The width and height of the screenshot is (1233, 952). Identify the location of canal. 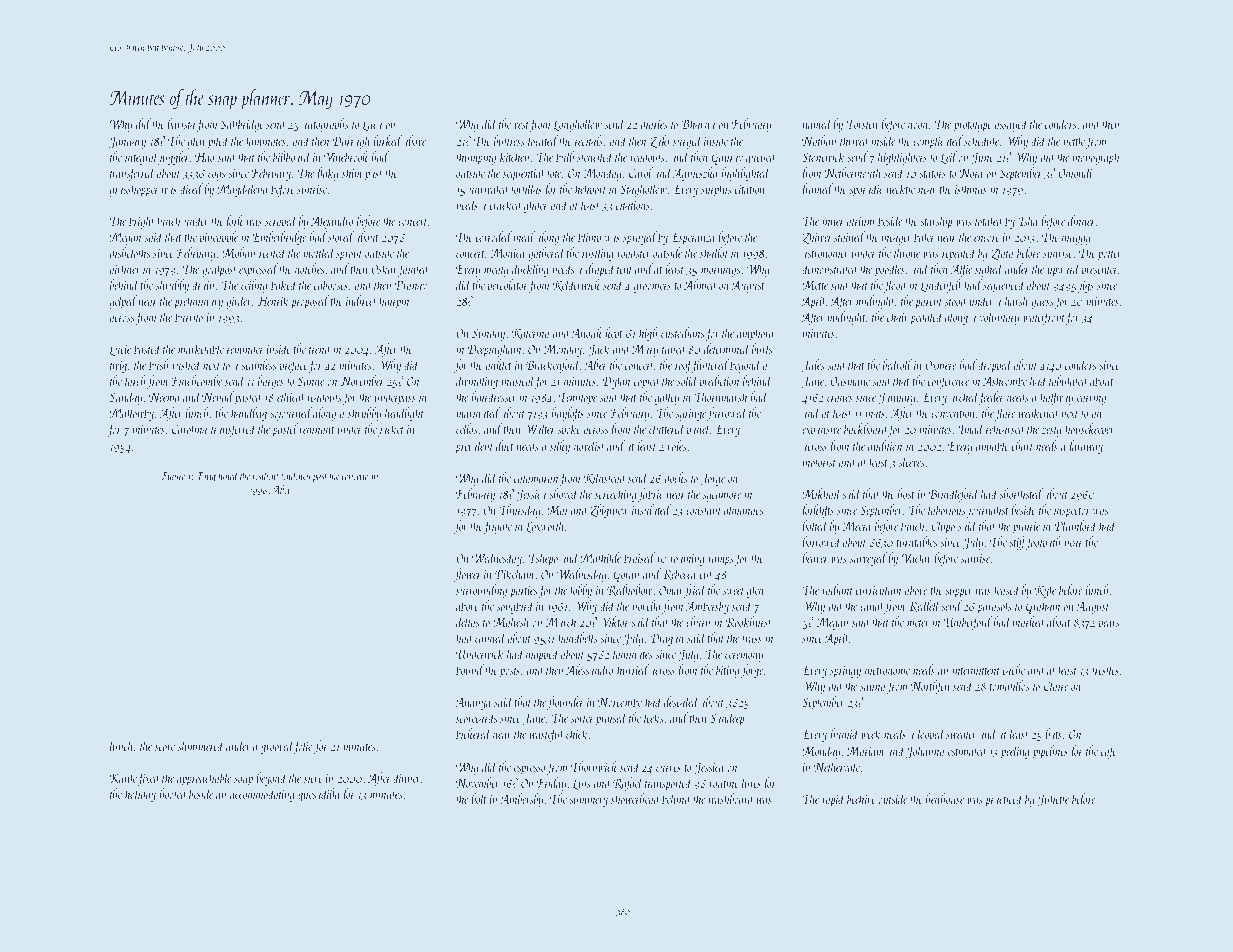
(872, 605).
